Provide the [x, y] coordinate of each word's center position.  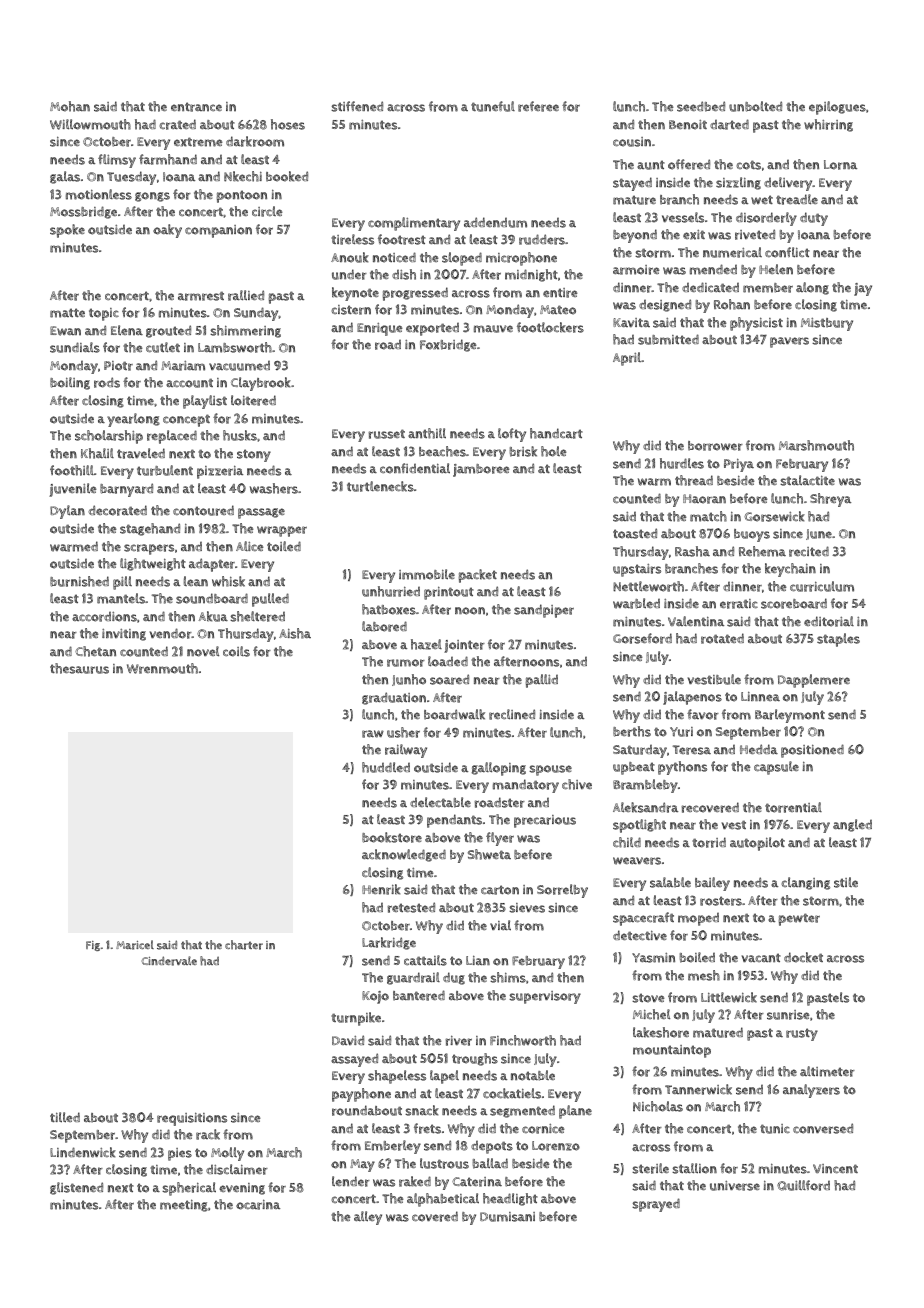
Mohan [70, 106]
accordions [104, 617]
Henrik [381, 889]
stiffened [357, 106]
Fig [93, 946]
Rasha [692, 551]
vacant [761, 957]
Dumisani [507, 1217]
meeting [184, 1206]
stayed [632, 184]
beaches [442, 451]
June [819, 534]
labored [384, 626]
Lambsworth [235, 347]
